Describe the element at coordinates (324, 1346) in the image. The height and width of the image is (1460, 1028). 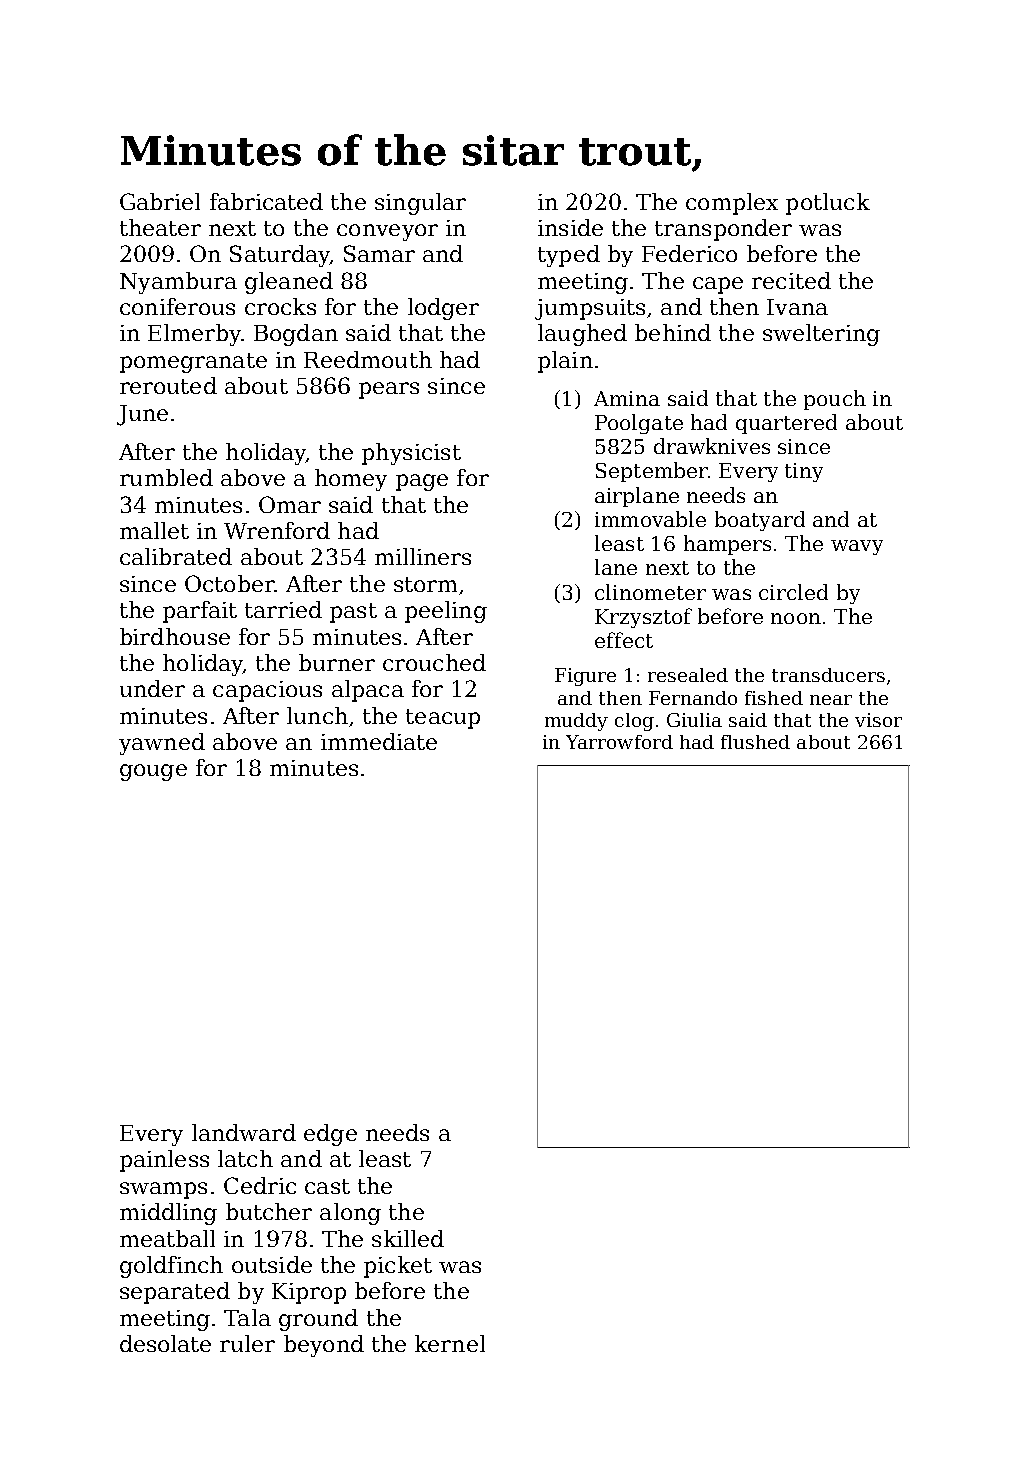
I see `beyond` at that location.
